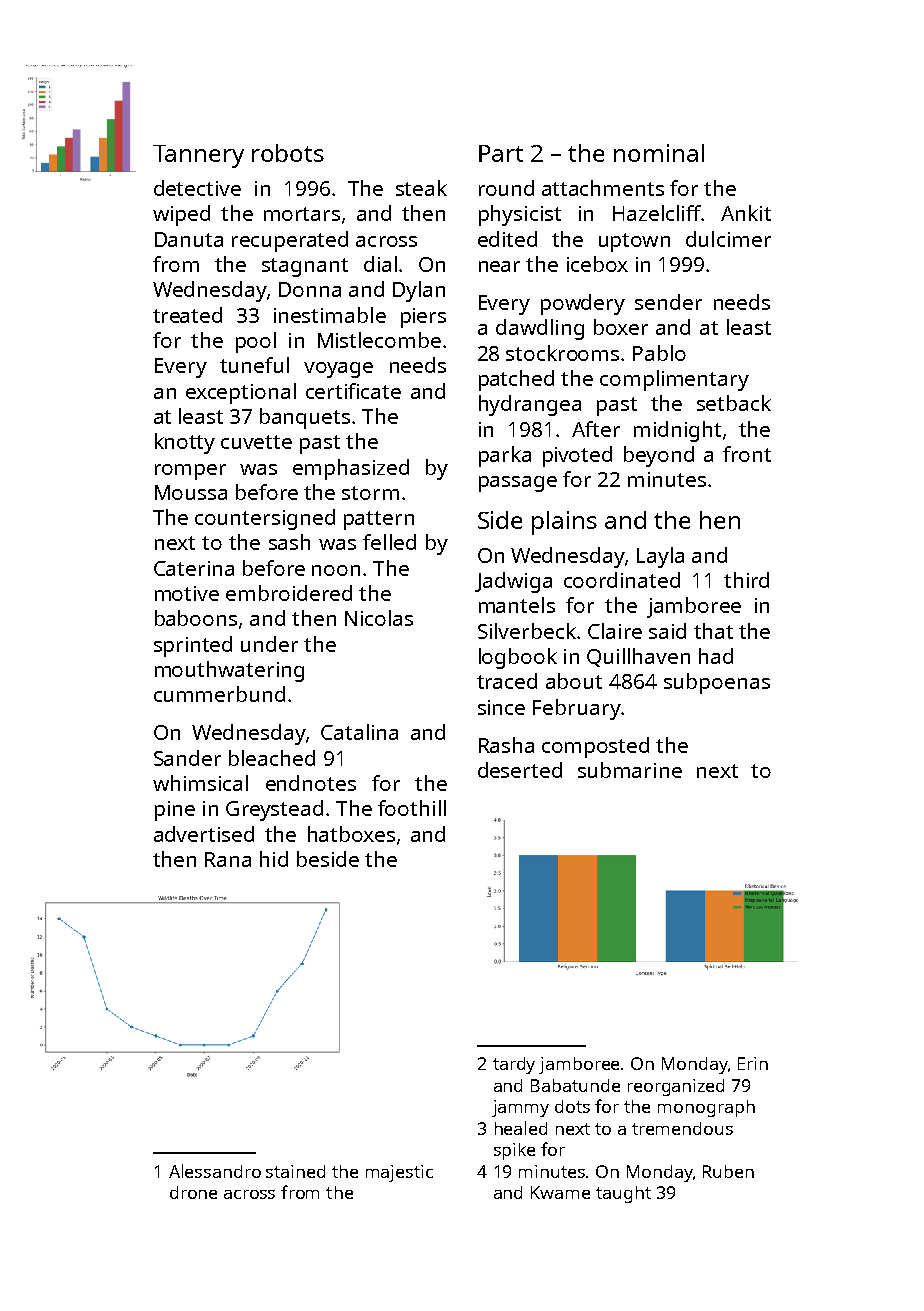  I want to click on submarine, so click(630, 770).
